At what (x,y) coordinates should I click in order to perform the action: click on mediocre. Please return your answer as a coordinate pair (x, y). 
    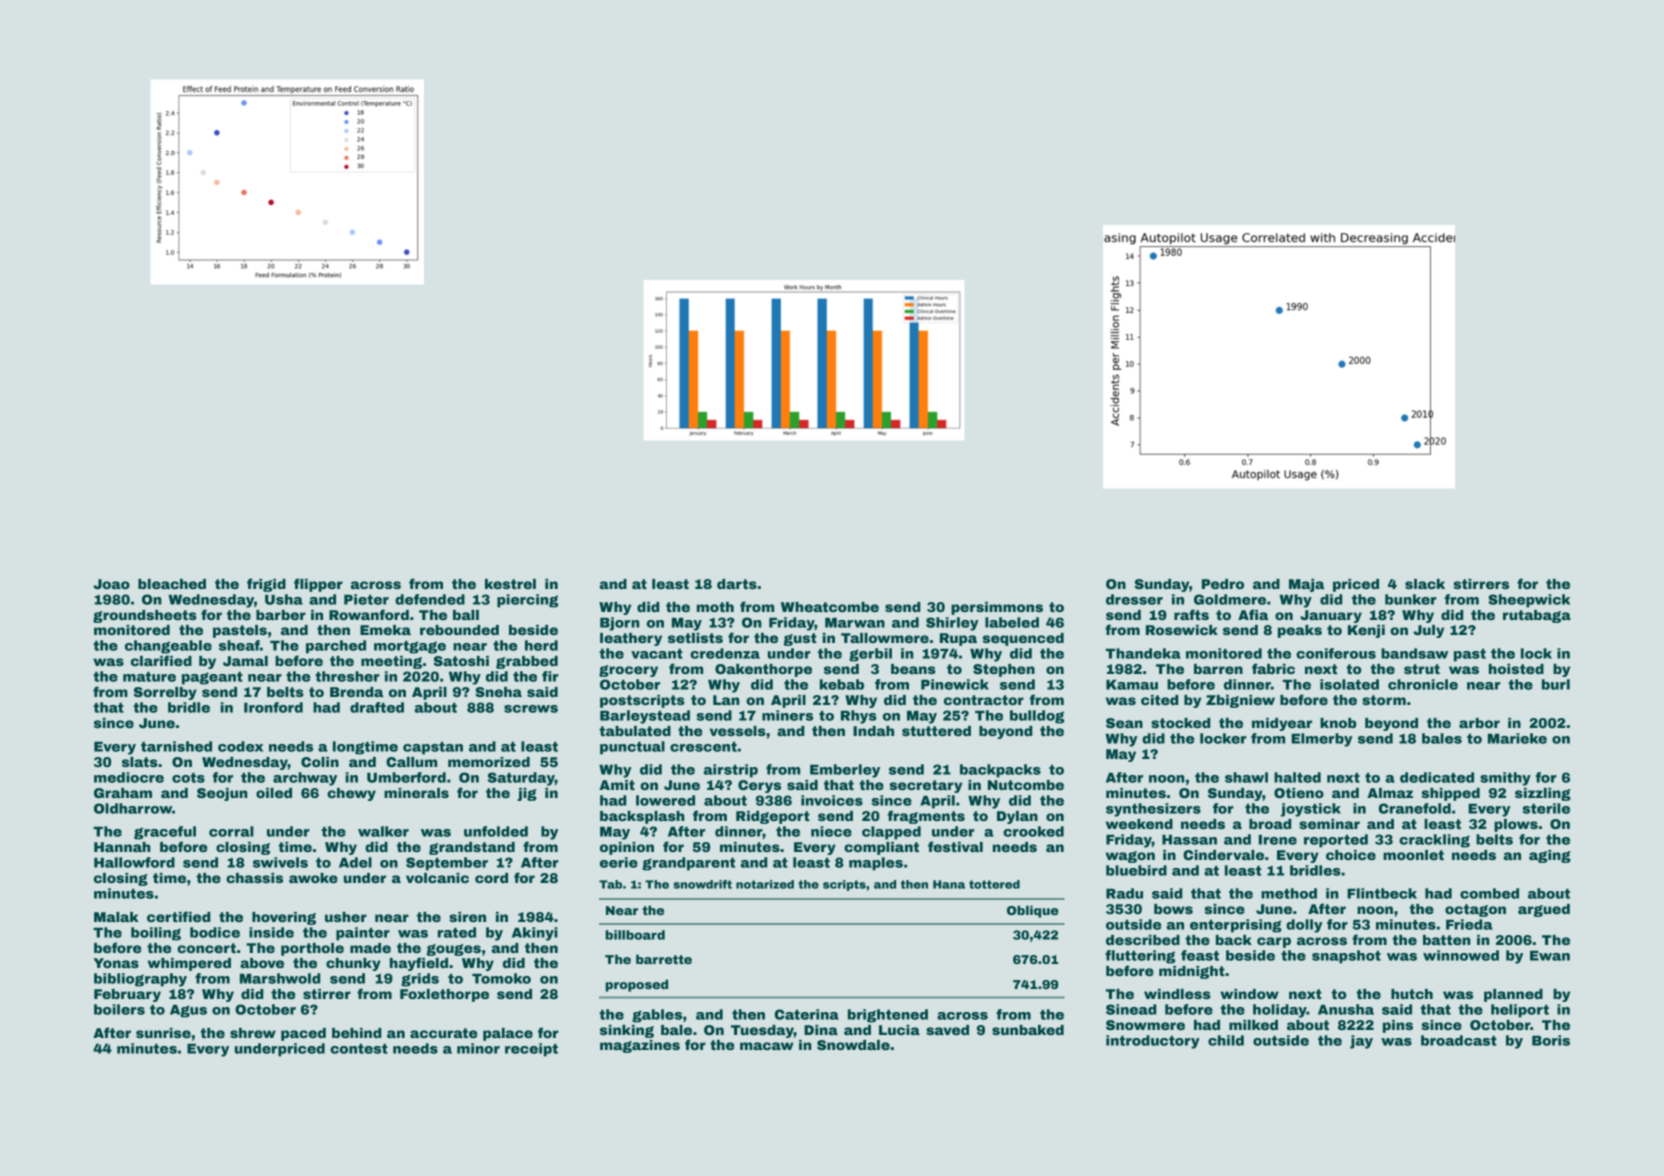
    Looking at the image, I should click on (129, 777).
